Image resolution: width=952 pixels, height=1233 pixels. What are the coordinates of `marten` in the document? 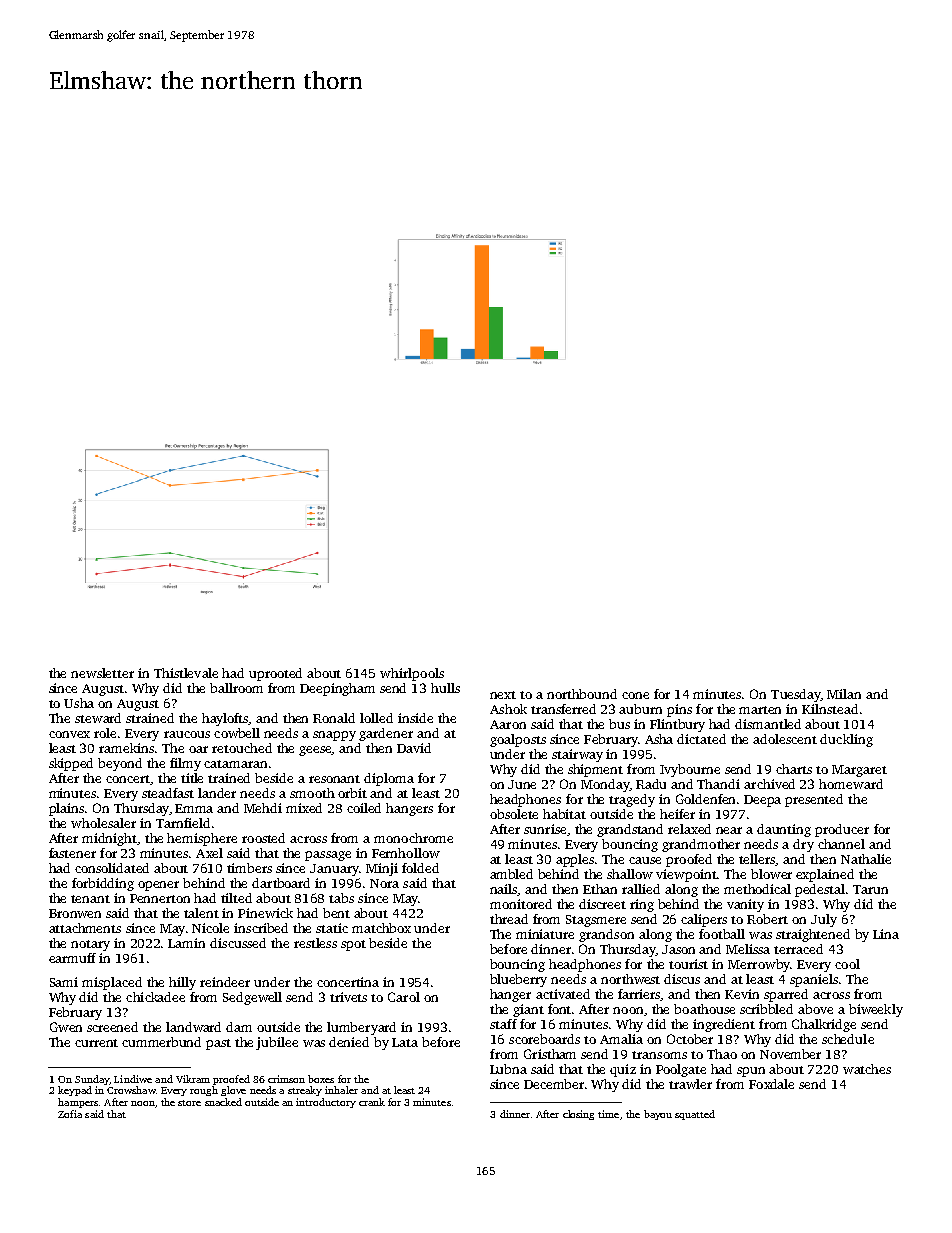 It's located at (760, 710).
